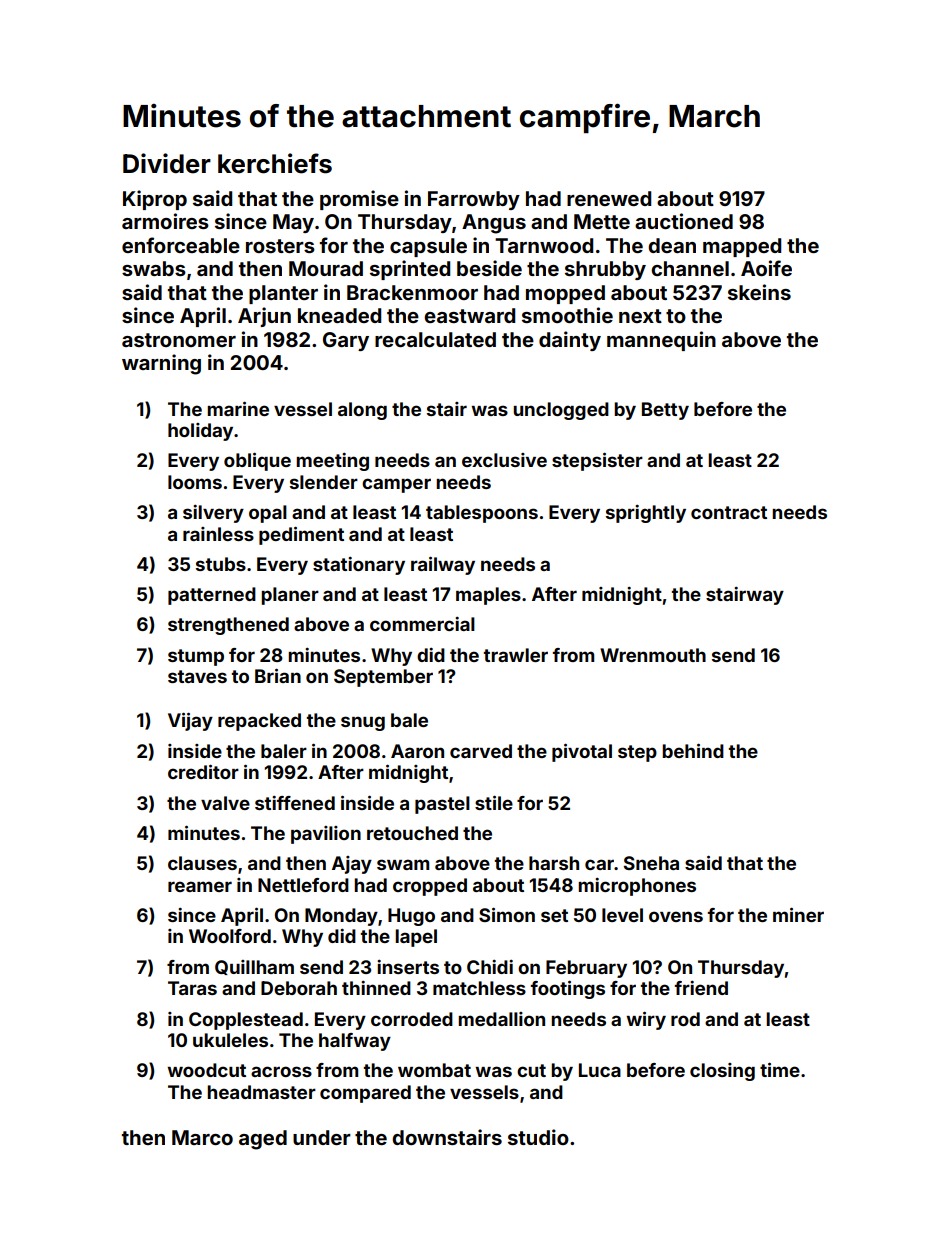  Describe the element at coordinates (665, 411) in the screenshot. I see `Betty` at that location.
